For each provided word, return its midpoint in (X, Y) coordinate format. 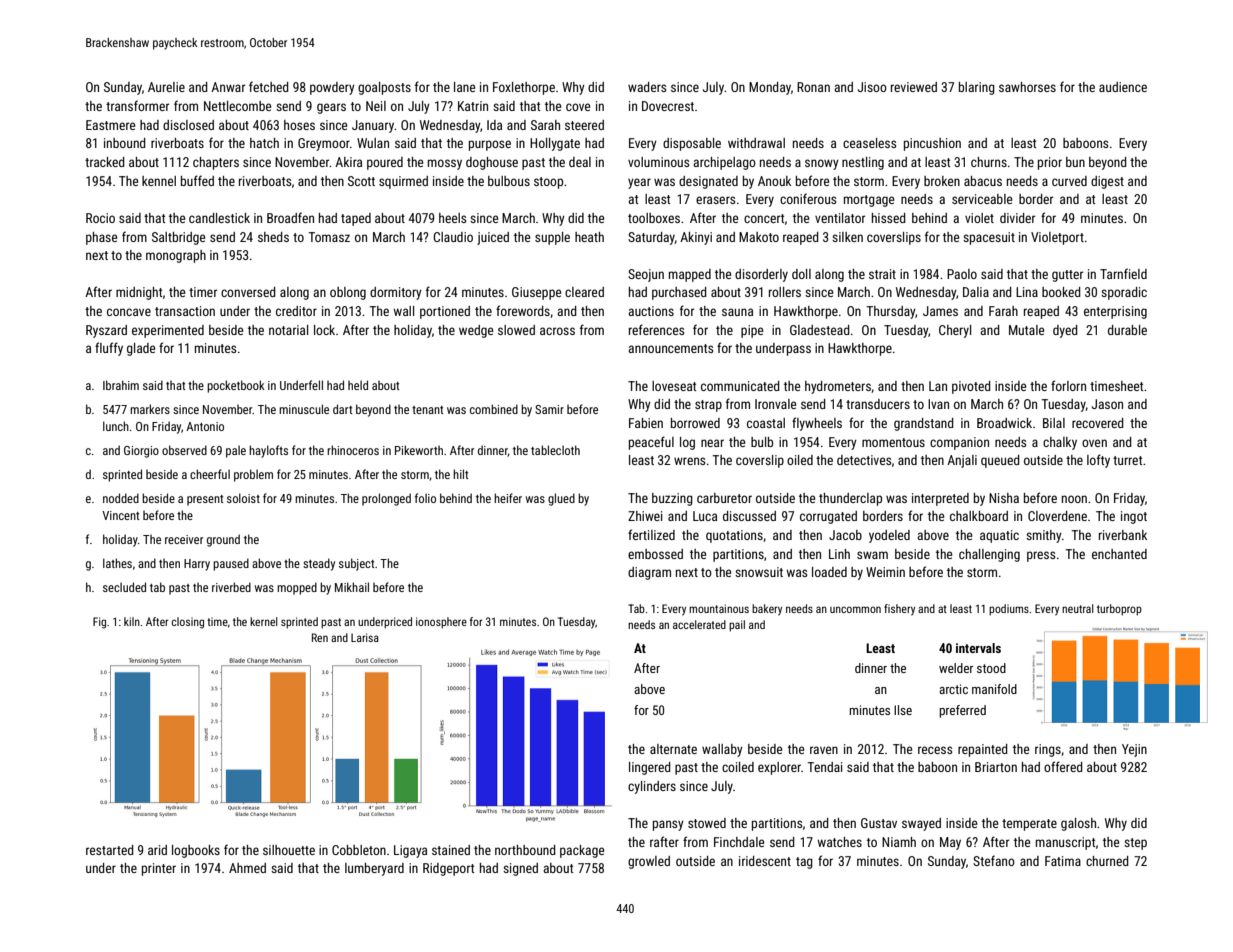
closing (188, 623)
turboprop (1119, 610)
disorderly (761, 275)
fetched (269, 86)
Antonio (205, 426)
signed (520, 869)
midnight (139, 293)
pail (737, 626)
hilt (461, 474)
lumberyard (374, 869)
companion (959, 443)
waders (647, 87)
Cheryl (955, 331)
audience (1123, 87)
